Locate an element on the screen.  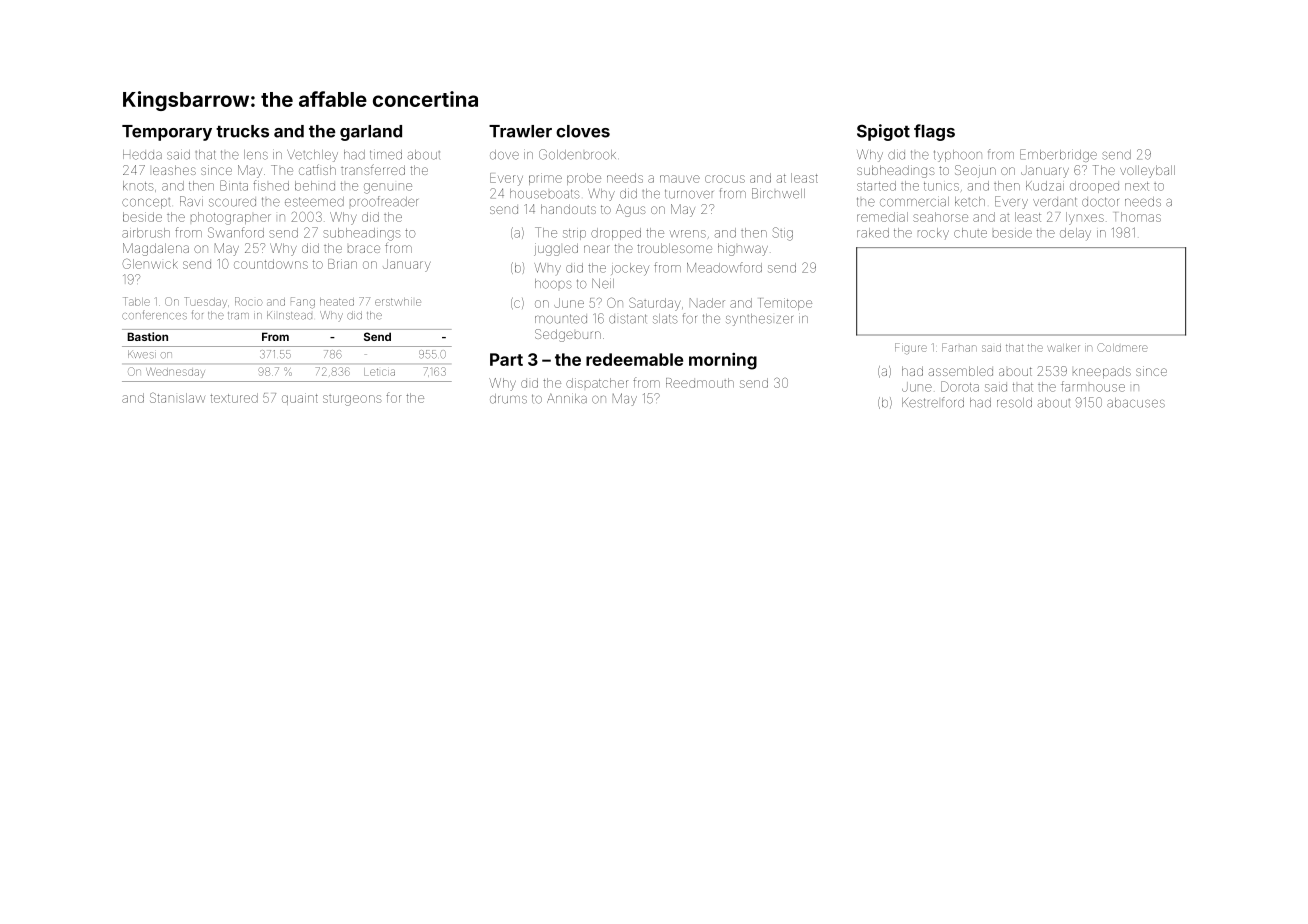
Kestrelford is located at coordinates (933, 402).
